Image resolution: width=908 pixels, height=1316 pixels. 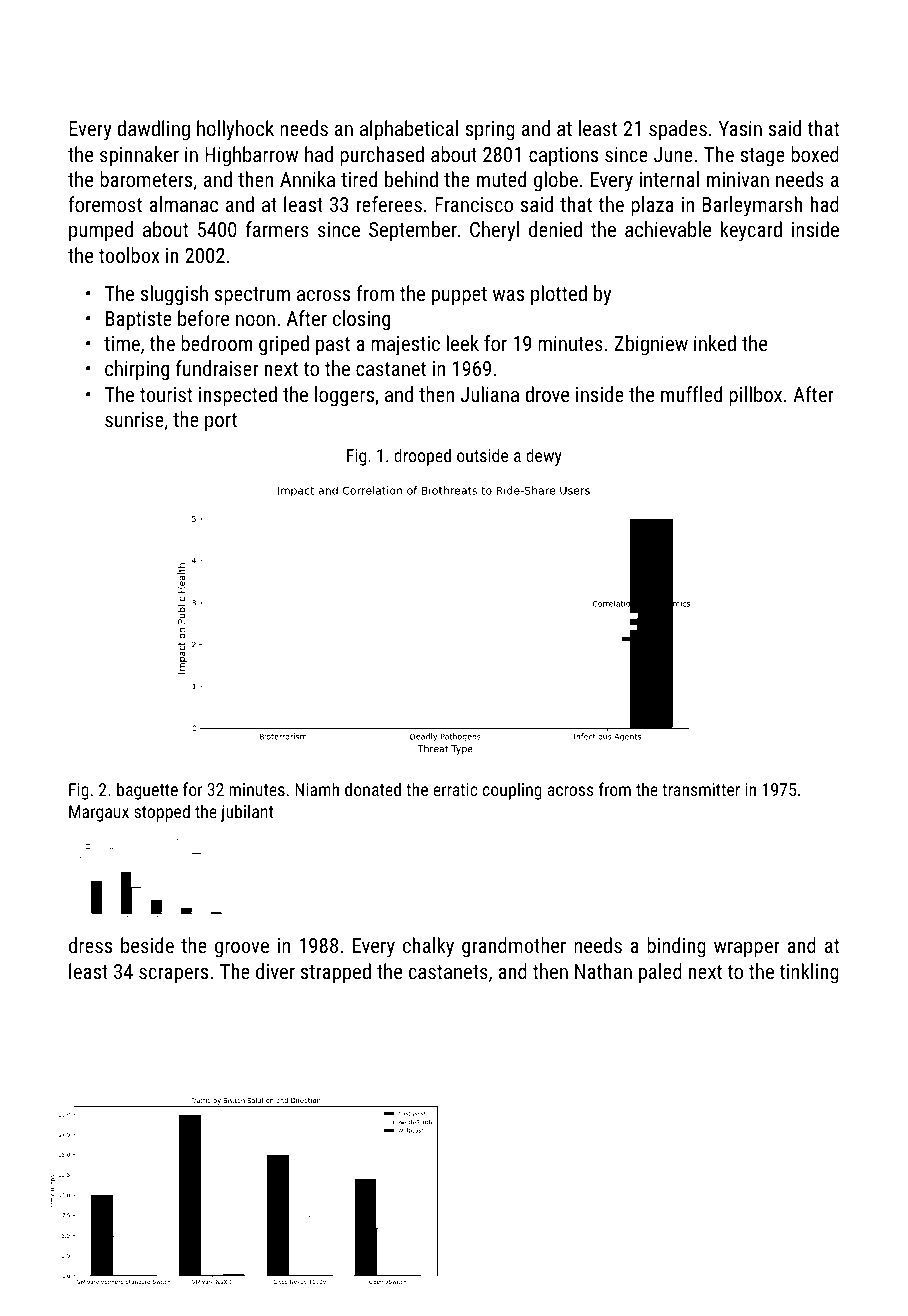 What do you see at coordinates (336, 973) in the screenshot?
I see `strapped` at bounding box center [336, 973].
